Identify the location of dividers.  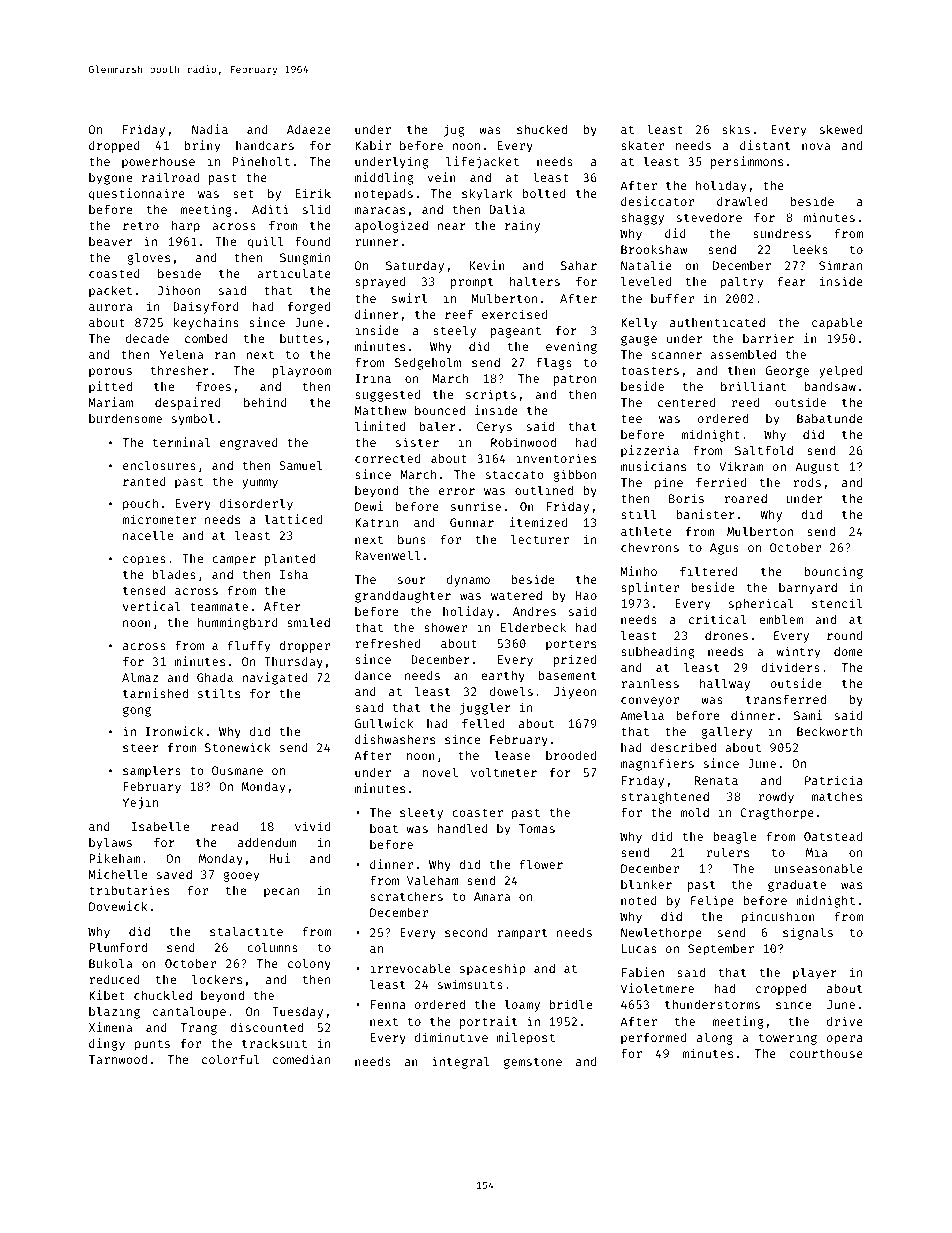
(791, 667).
